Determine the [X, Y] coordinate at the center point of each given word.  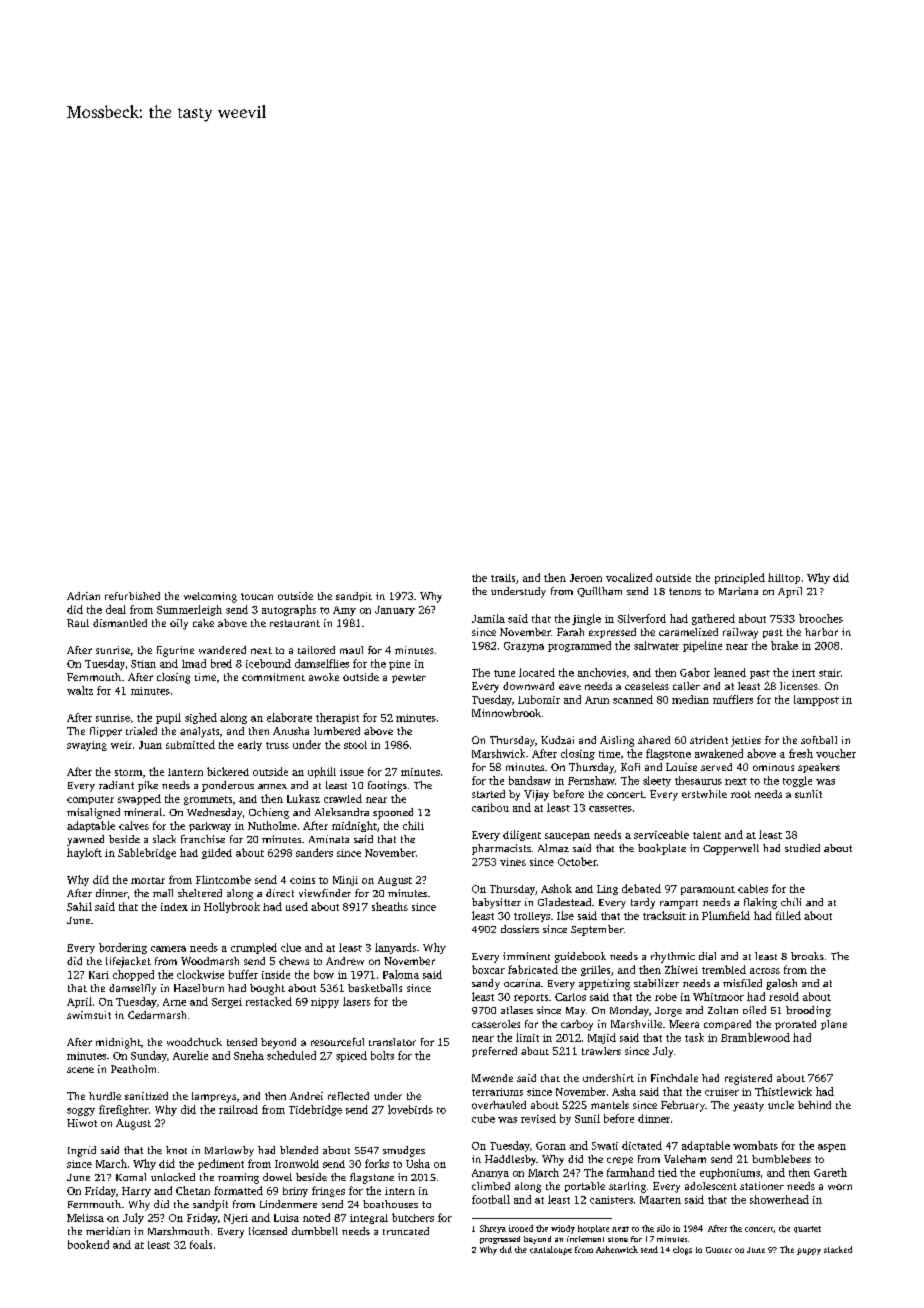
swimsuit [89, 1015]
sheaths [390, 906]
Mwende [492, 1078]
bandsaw [530, 780]
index [174, 907]
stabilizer [656, 983]
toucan [257, 596]
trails [503, 578]
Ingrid [82, 1151]
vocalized [629, 577]
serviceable [661, 834]
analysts [199, 732]
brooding [808, 1011]
